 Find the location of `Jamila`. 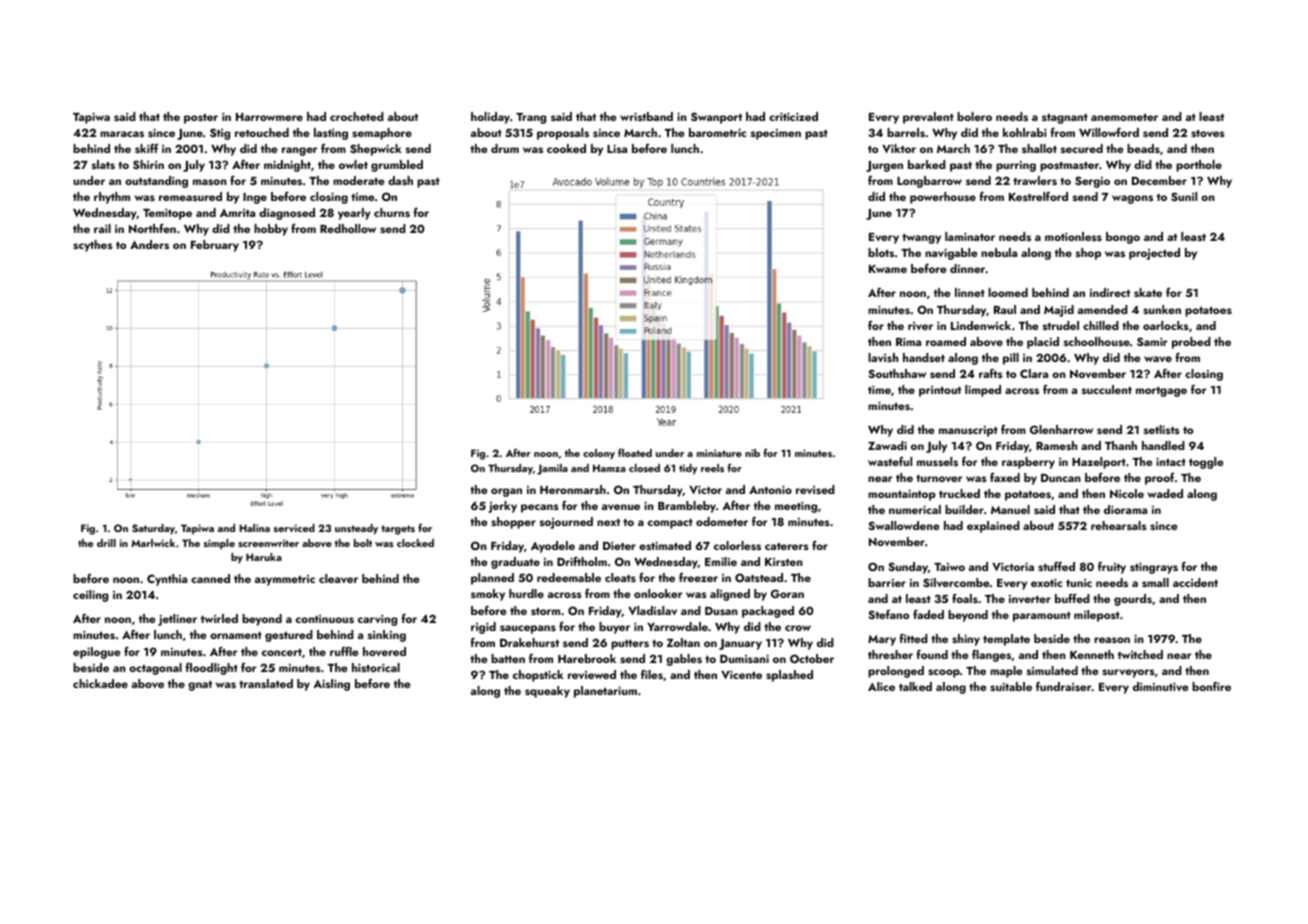

Jamila is located at coordinates (552, 469).
